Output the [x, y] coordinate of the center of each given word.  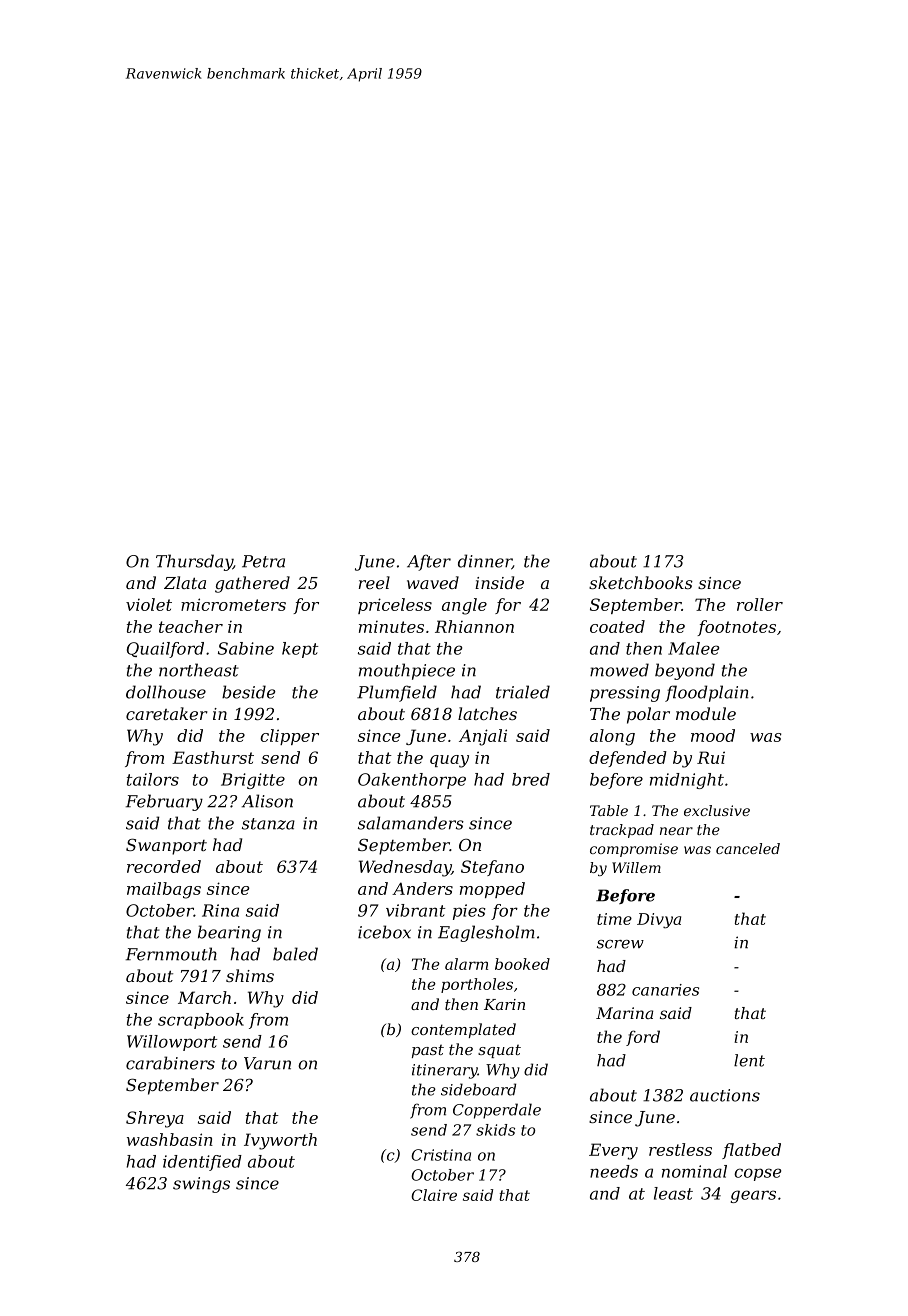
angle [464, 606]
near [676, 831]
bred [531, 779]
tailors [153, 779]
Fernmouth [171, 954]
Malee [693, 648]
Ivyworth [280, 1141]
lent [749, 1060]
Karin [504, 1004]
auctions [725, 1095]
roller [760, 604]
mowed [619, 670]
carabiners [170, 1063]
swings [201, 1185]
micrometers [233, 604]
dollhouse [166, 692]
